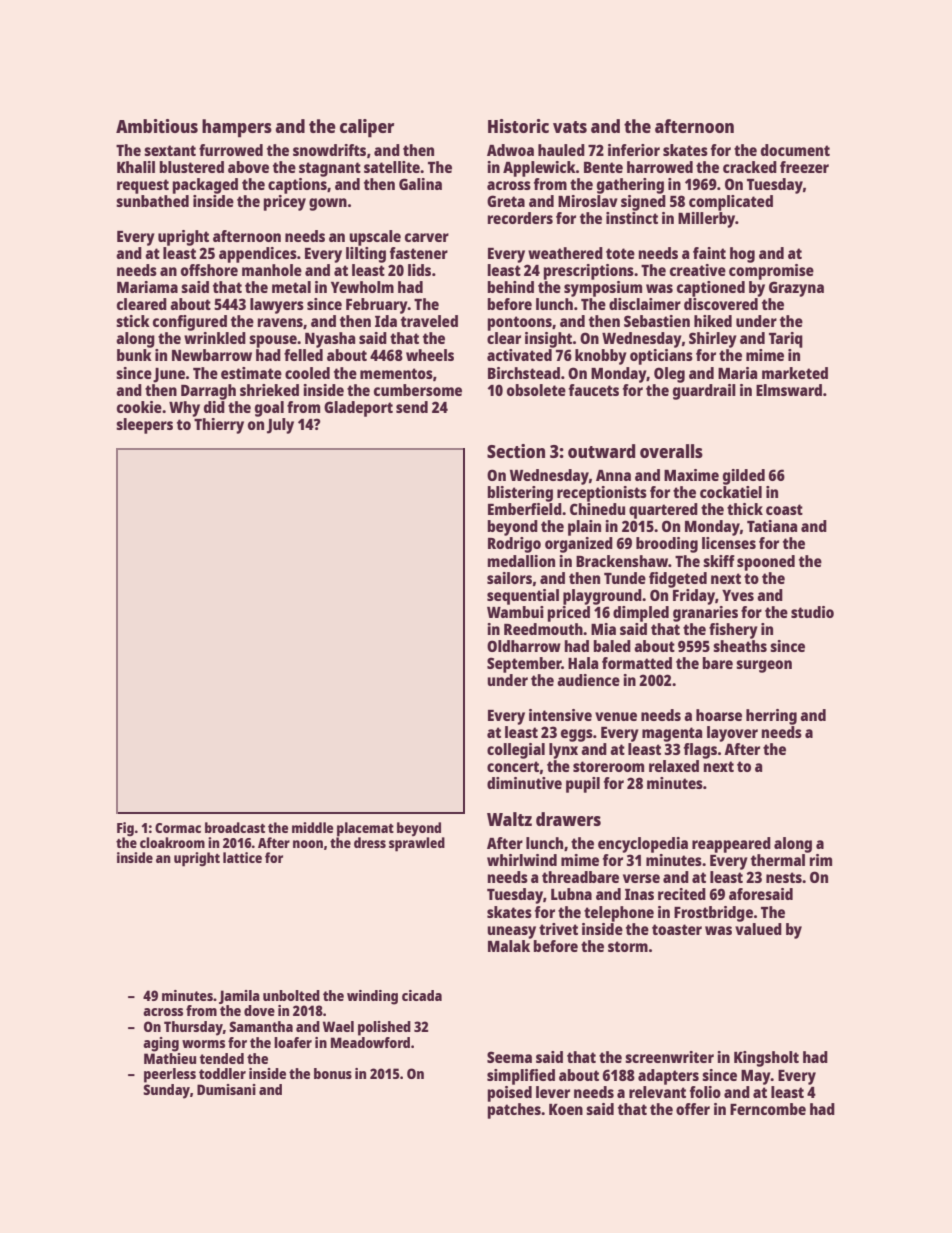 The height and width of the screenshot is (1233, 952). What do you see at coordinates (700, 751) in the screenshot?
I see `flags` at bounding box center [700, 751].
